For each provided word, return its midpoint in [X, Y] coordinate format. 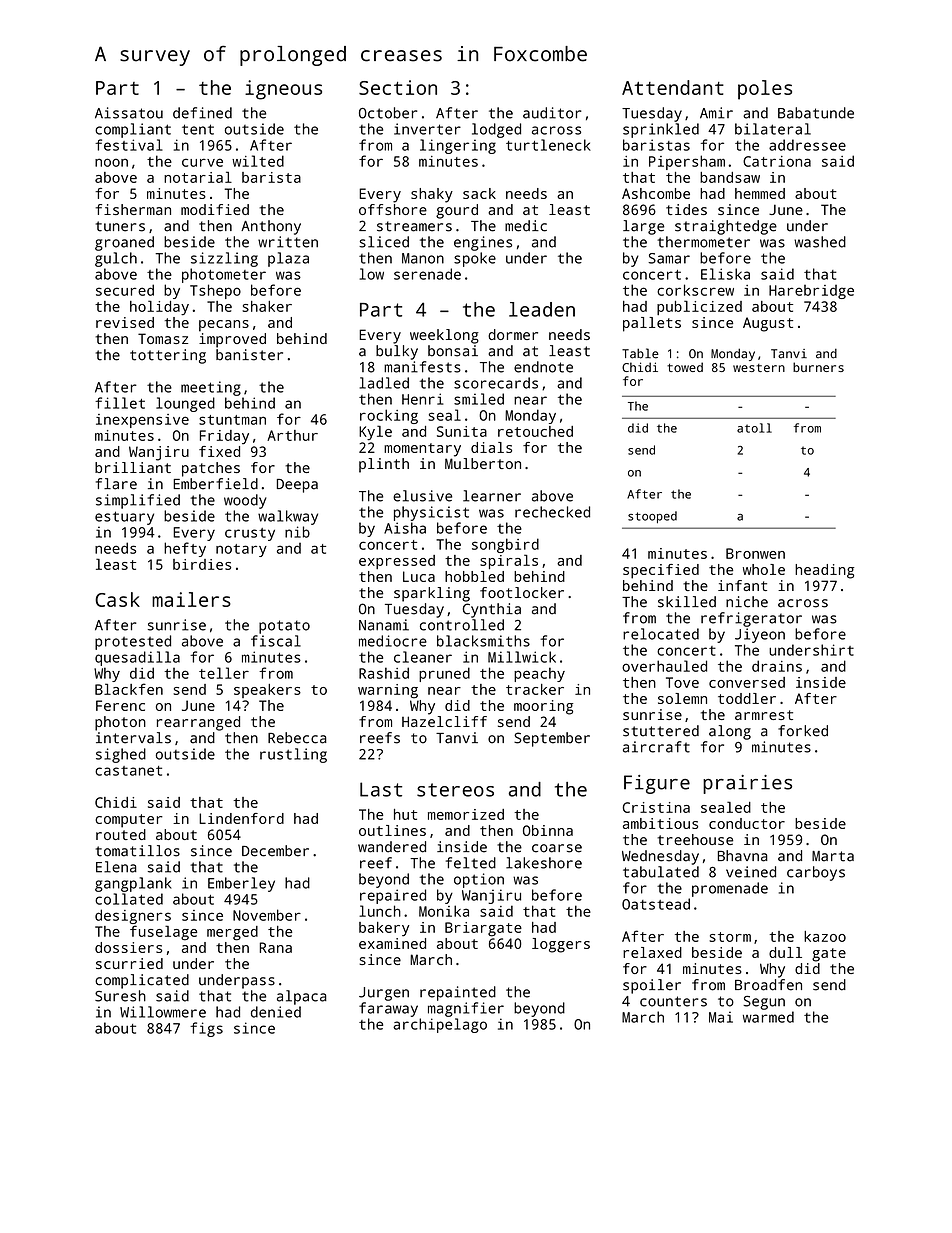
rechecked [552, 512]
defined [202, 113]
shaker [267, 306]
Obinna [548, 830]
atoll [754, 428]
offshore [393, 209]
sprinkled [661, 130]
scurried [129, 963]
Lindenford [241, 818]
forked [803, 731]
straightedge [726, 227]
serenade [427, 274]
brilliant [133, 467]
